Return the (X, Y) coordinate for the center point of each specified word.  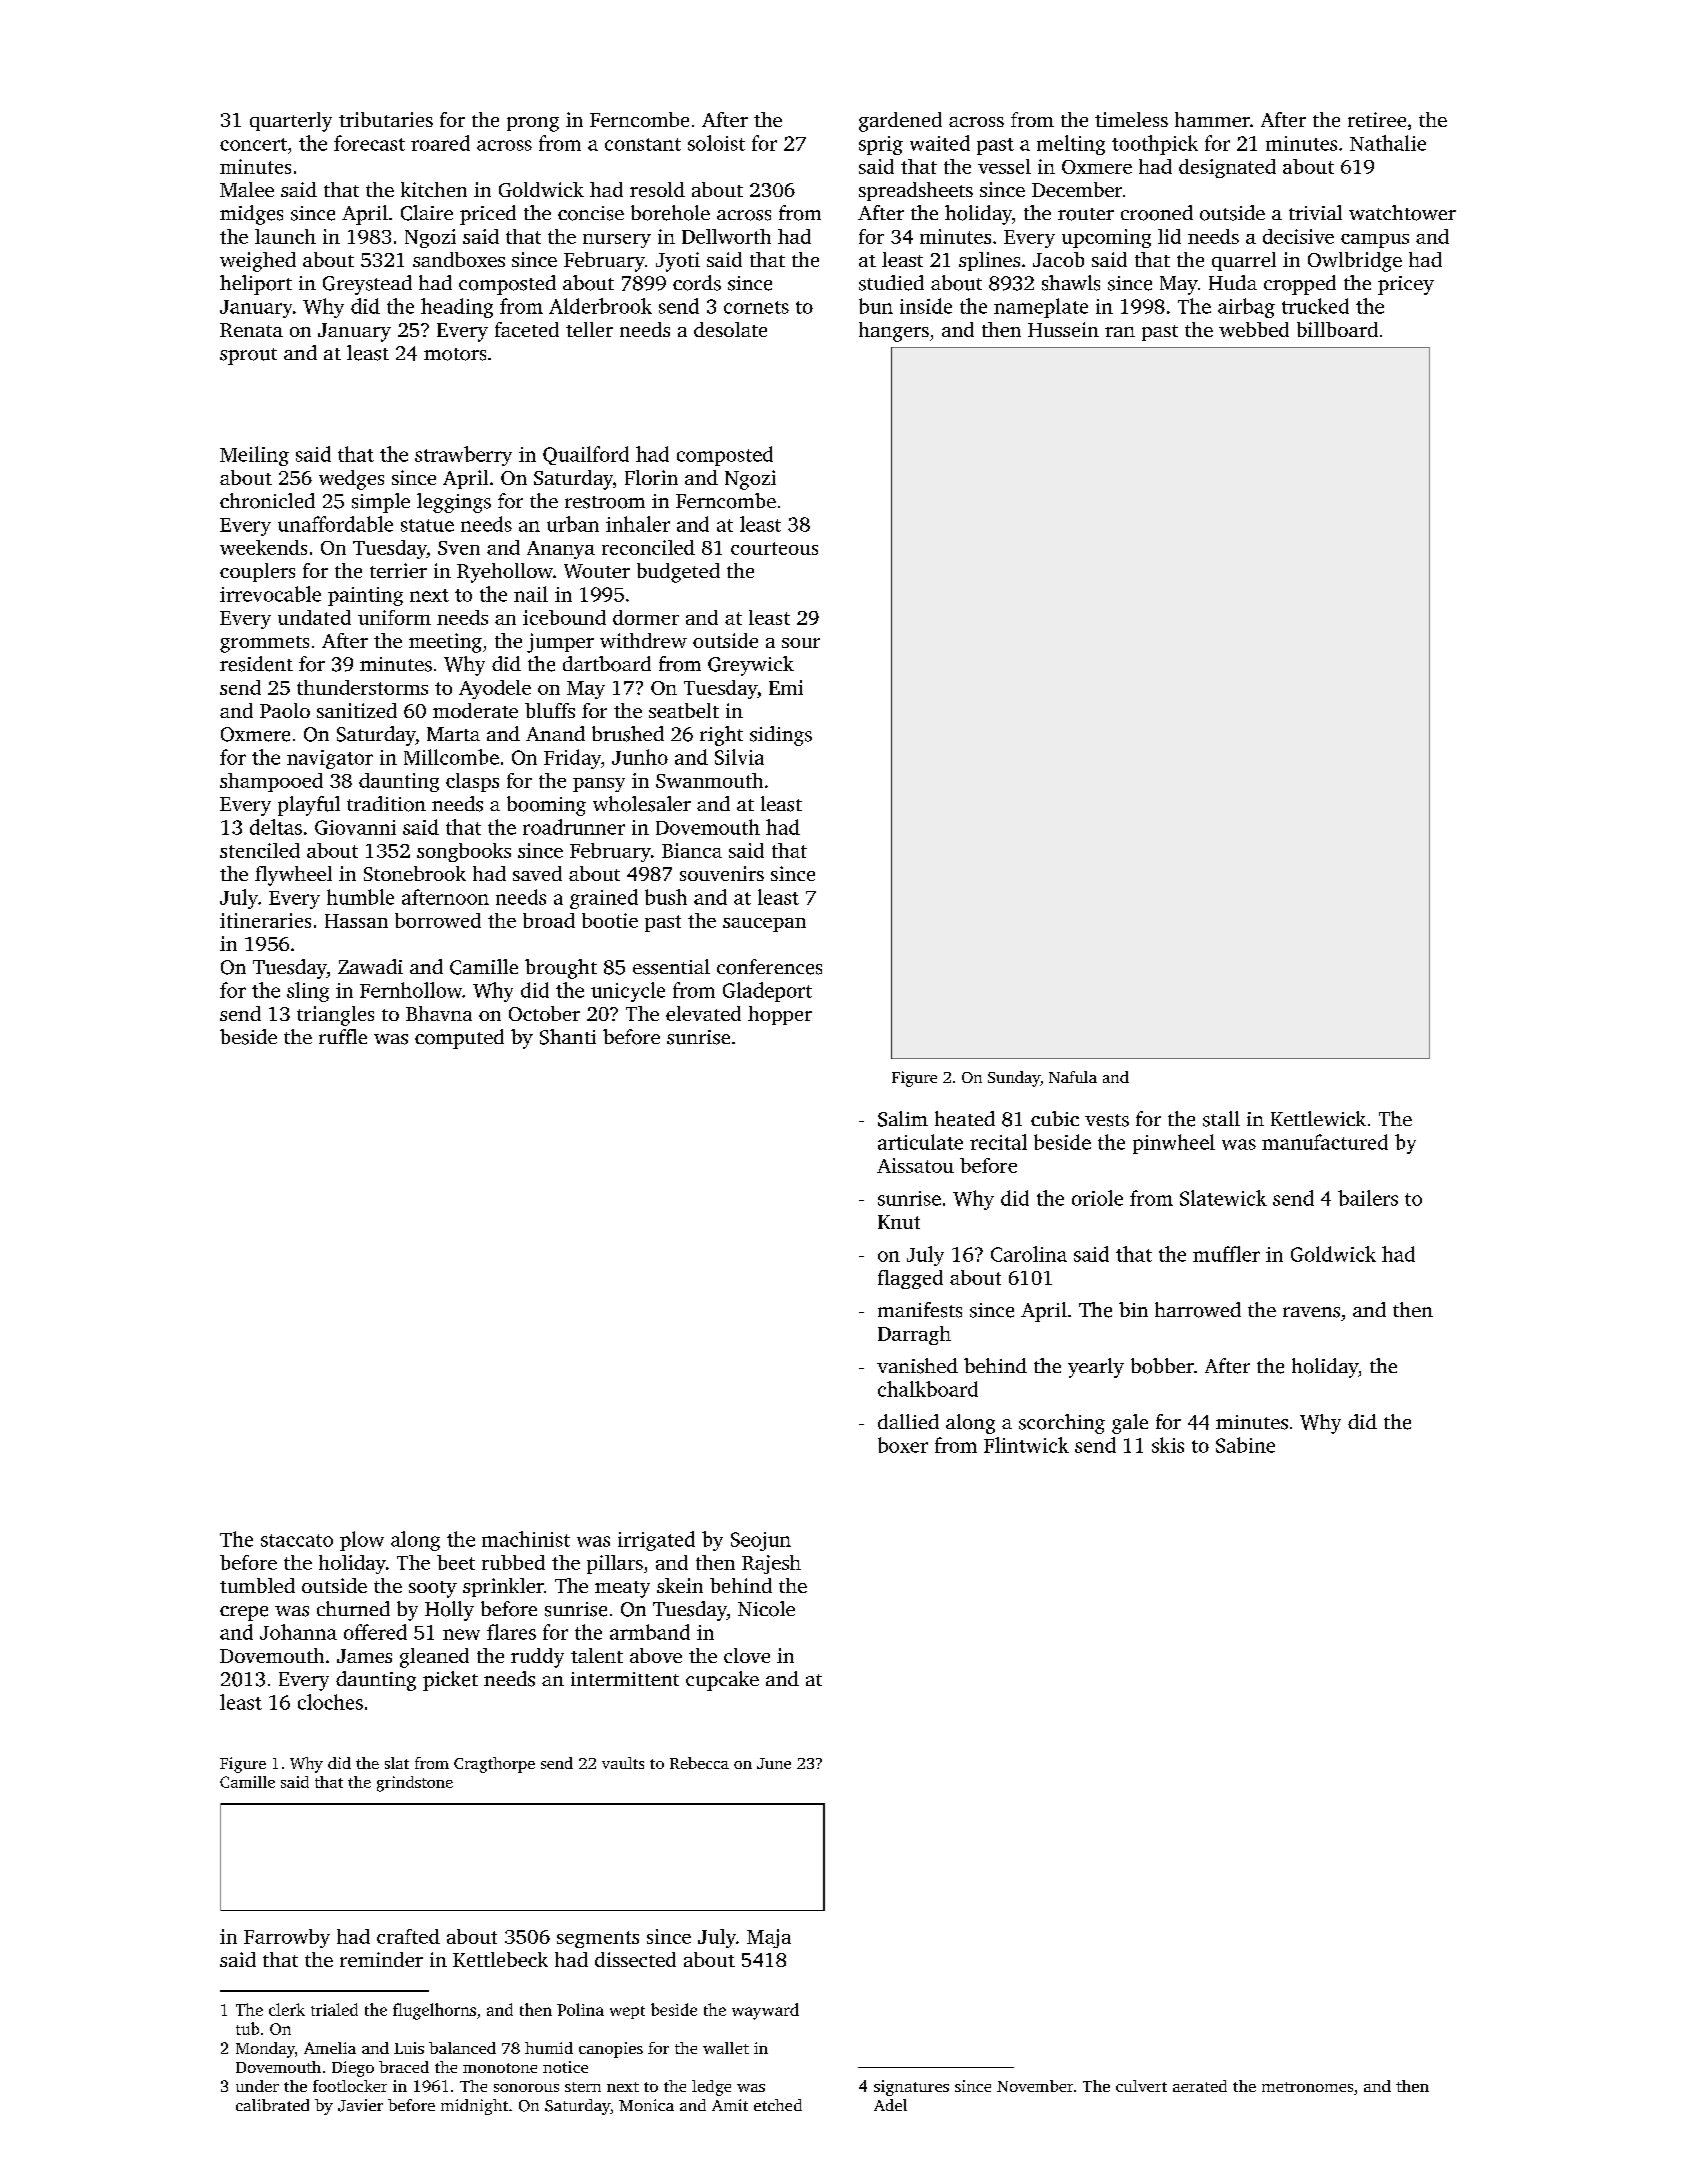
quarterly (291, 122)
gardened (900, 122)
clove (747, 1655)
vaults (623, 1763)
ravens (1311, 1312)
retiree (1377, 119)
